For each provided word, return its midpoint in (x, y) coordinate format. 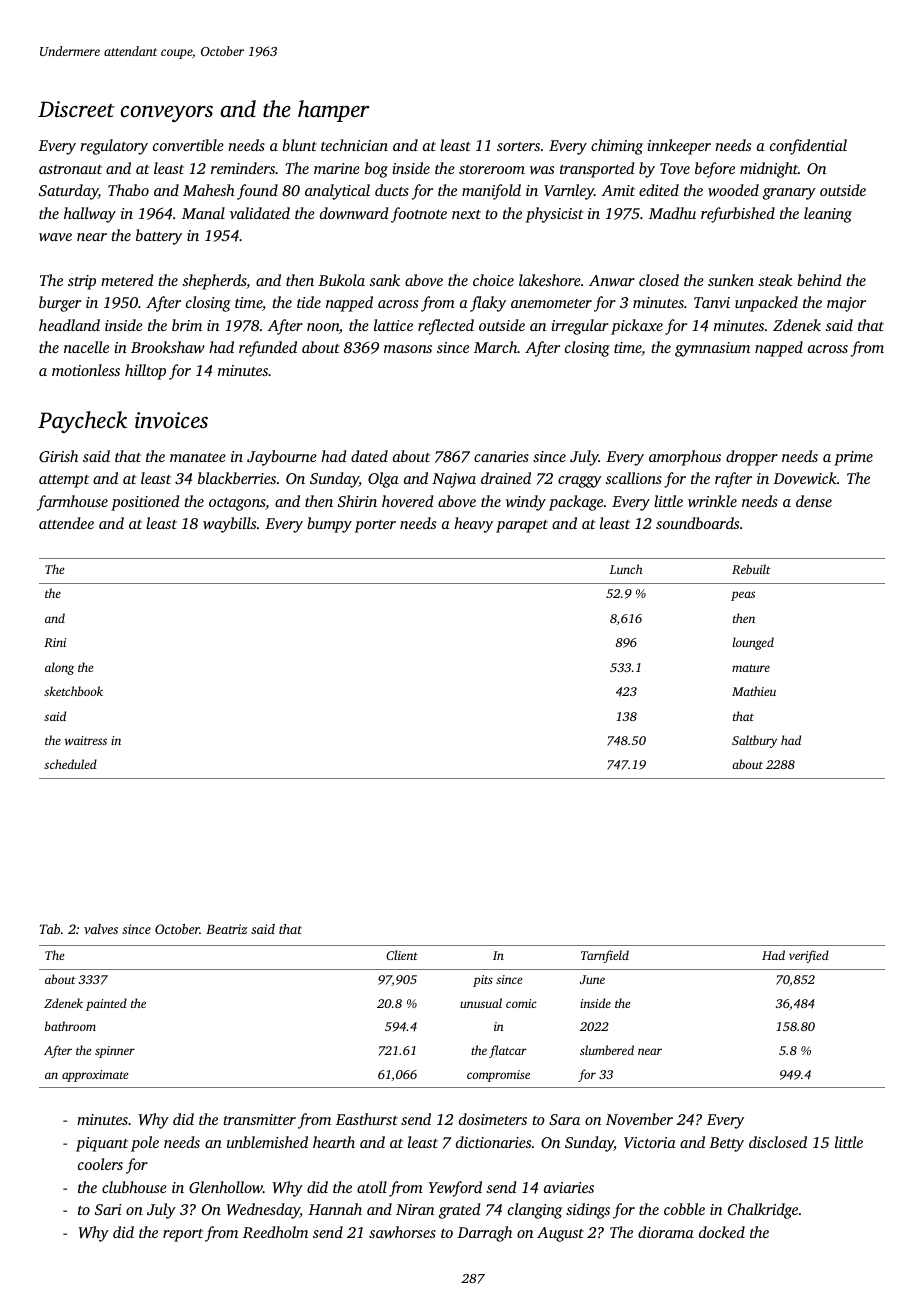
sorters (518, 146)
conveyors (167, 114)
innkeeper (679, 147)
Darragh (484, 1234)
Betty (726, 1144)
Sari (108, 1209)
